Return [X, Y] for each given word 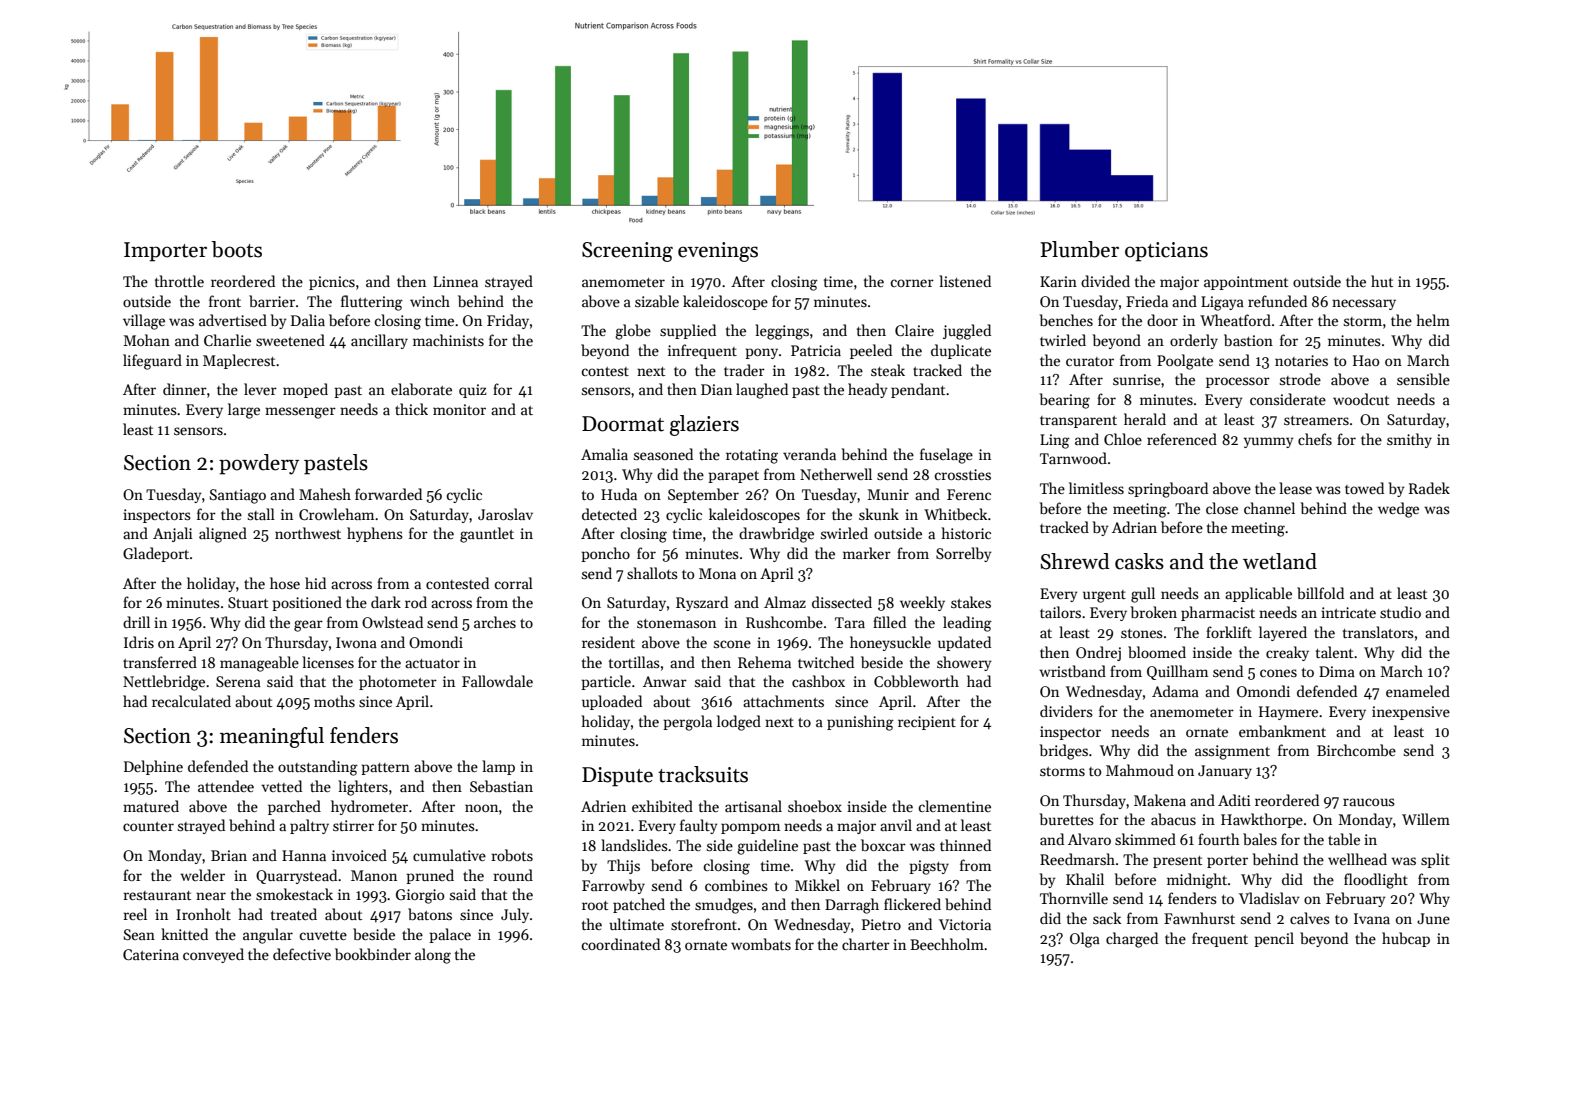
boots [236, 249]
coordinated [620, 944]
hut [1382, 281]
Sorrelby [964, 554]
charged [1132, 940]
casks [1139, 561]
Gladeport [156, 554]
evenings [718, 252]
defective [302, 954]
